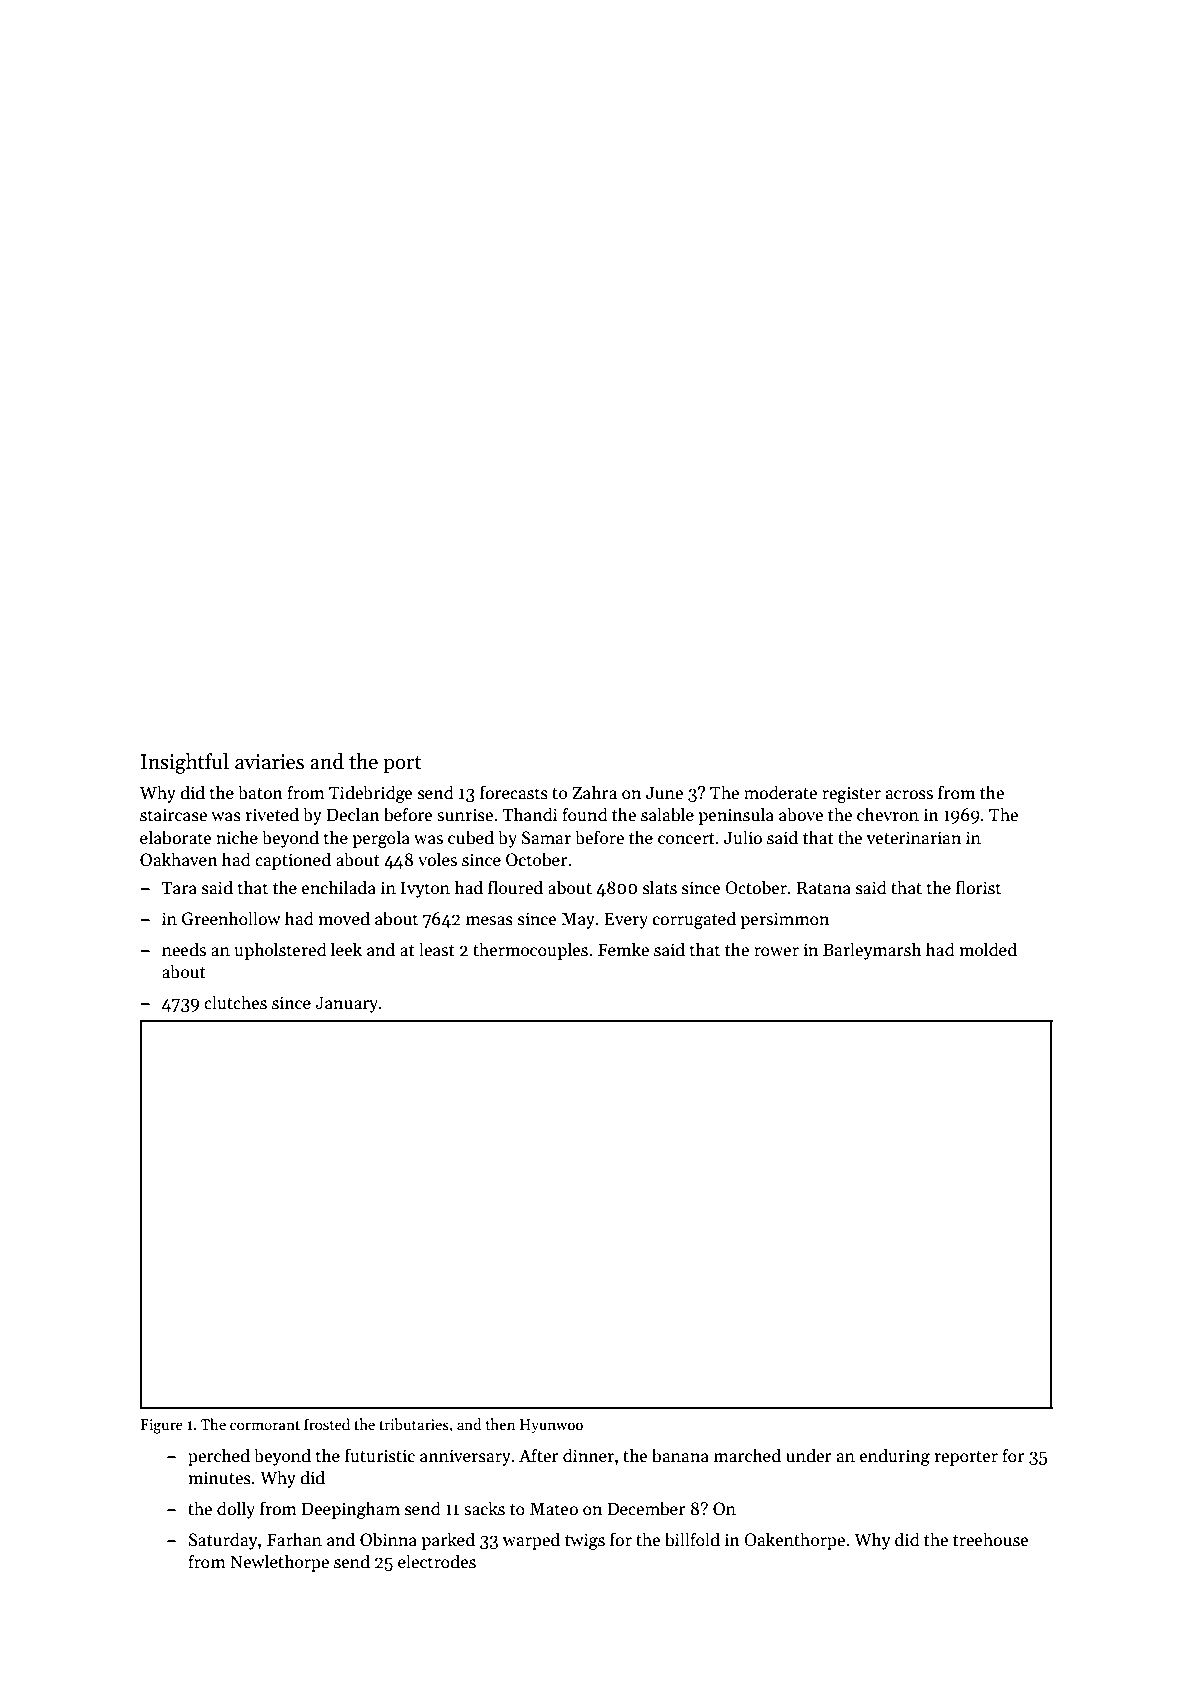  Describe the element at coordinates (895, 1457) in the image. I see `enduring` at that location.
